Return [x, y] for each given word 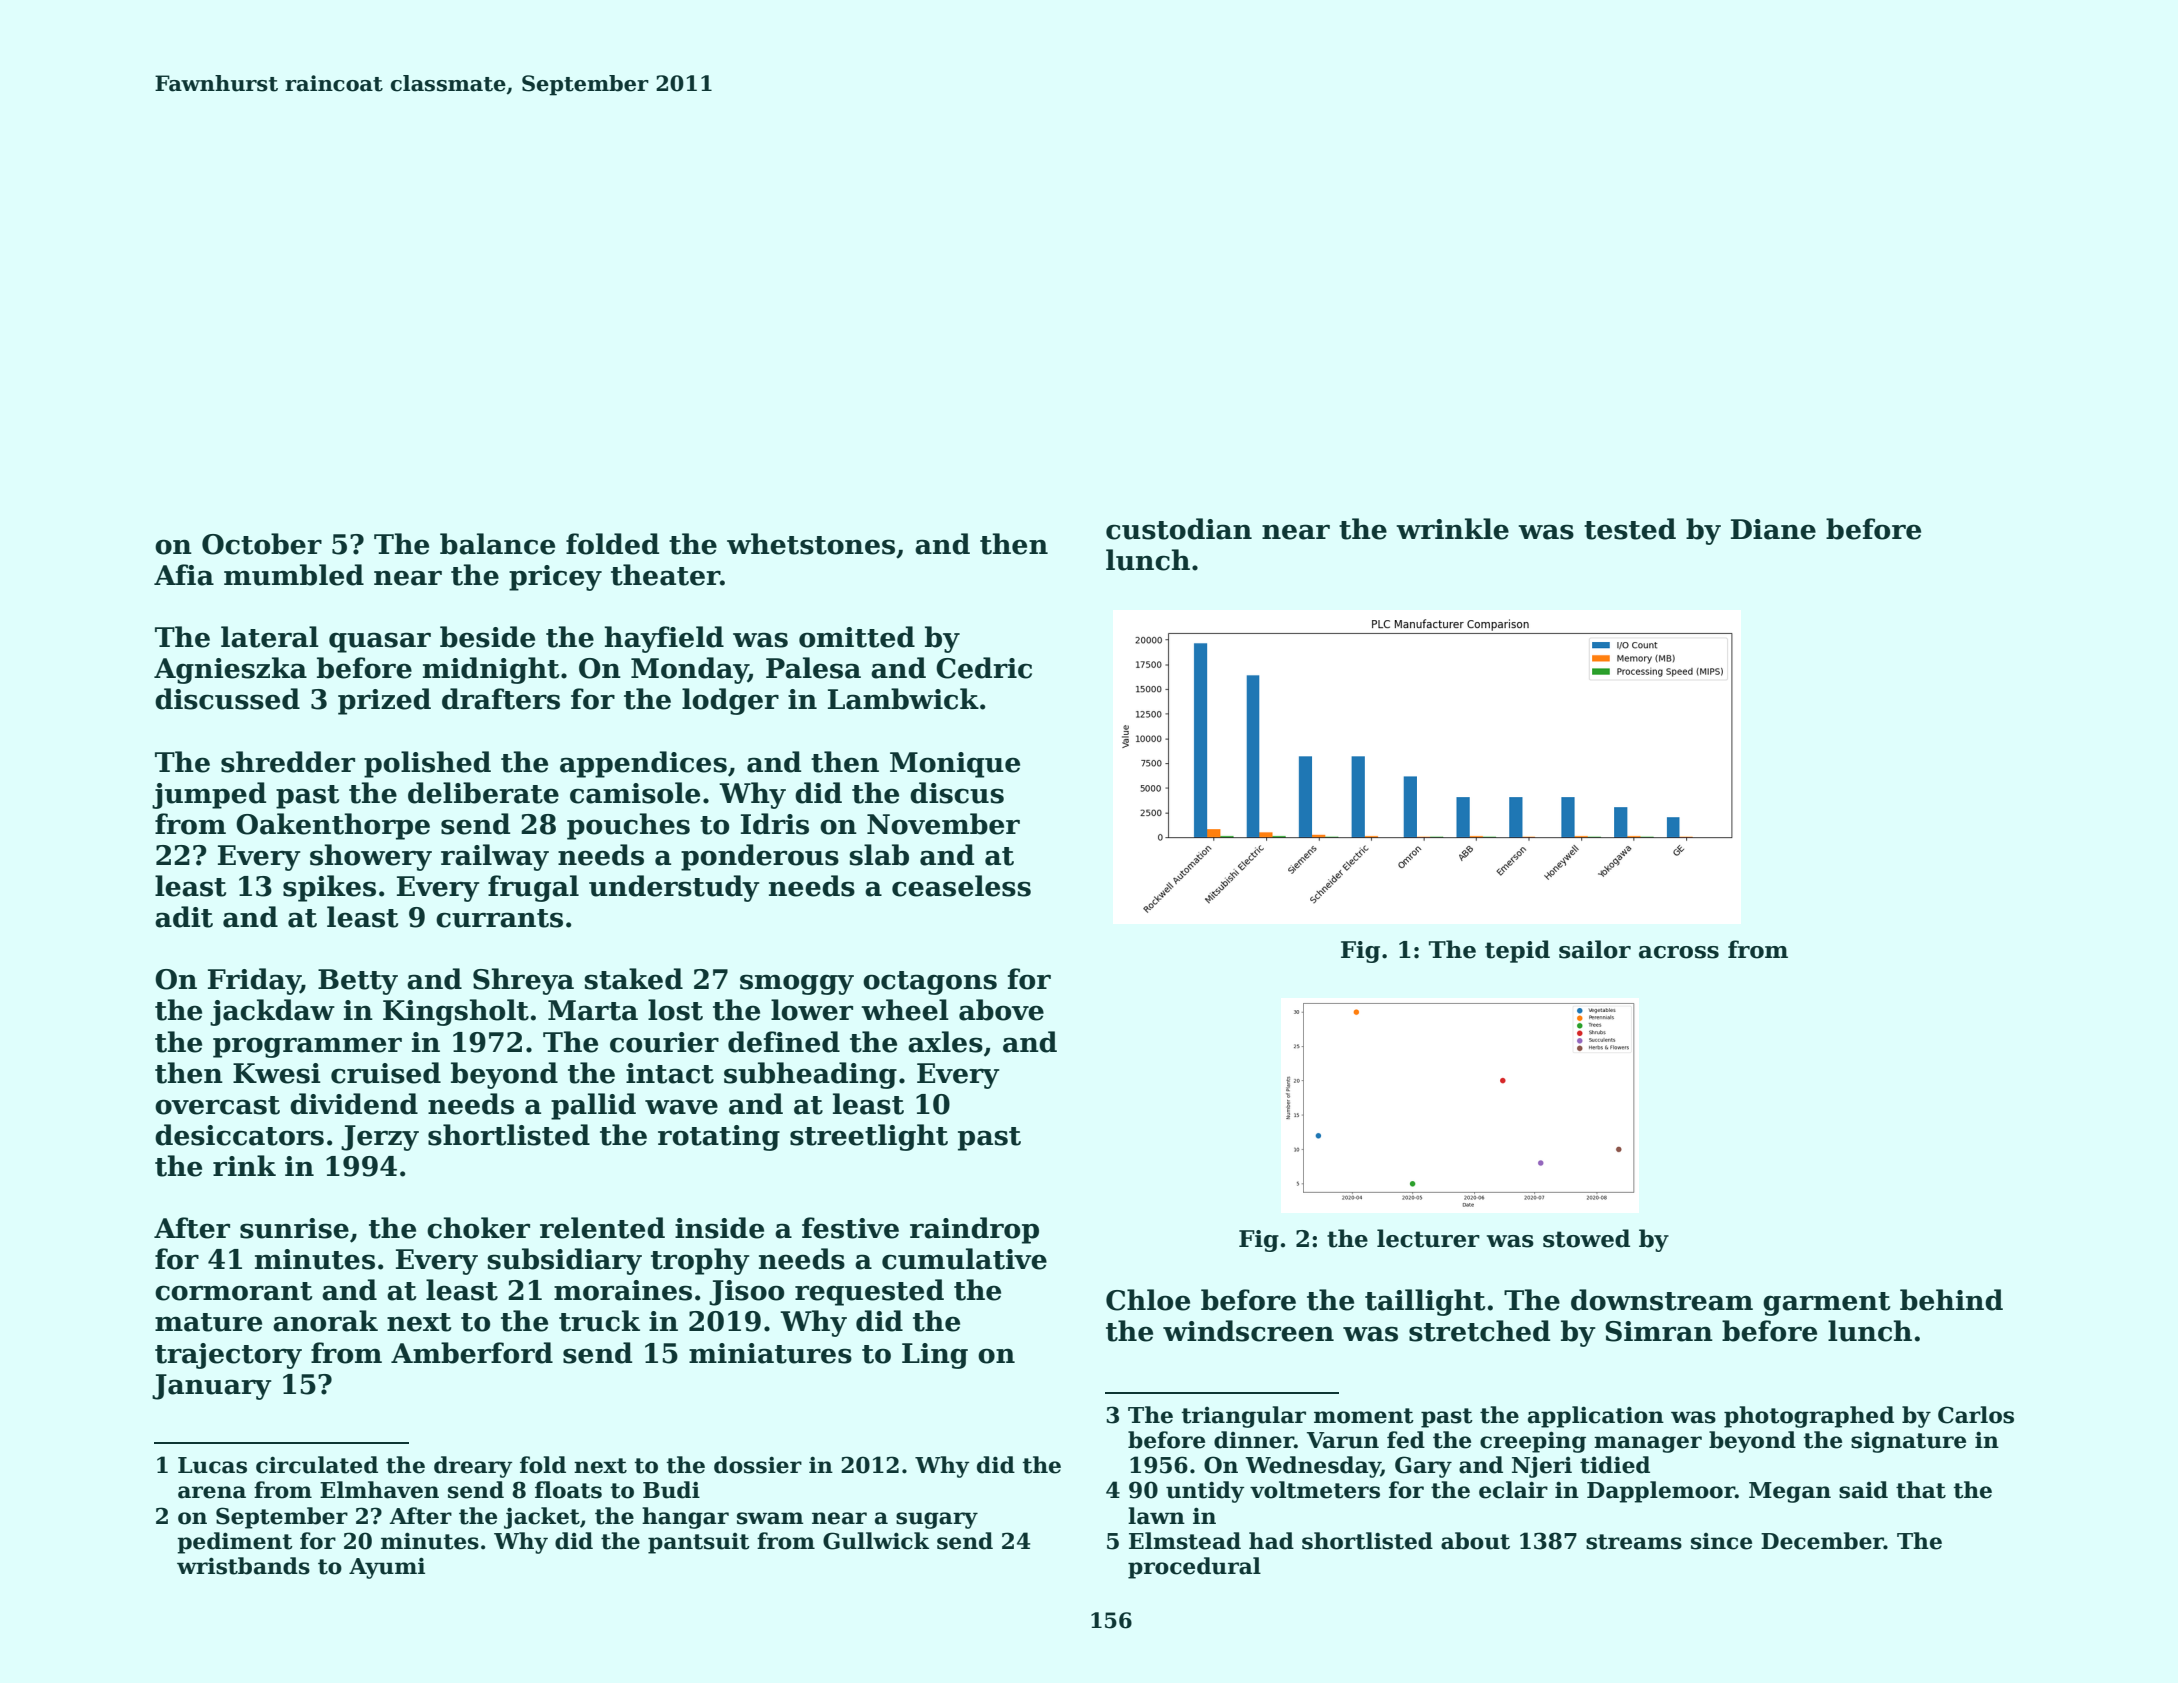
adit [184, 917]
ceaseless [961, 886]
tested [1630, 529]
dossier [758, 1465]
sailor [1595, 949]
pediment [235, 1543]
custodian [1179, 529]
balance [497, 544]
